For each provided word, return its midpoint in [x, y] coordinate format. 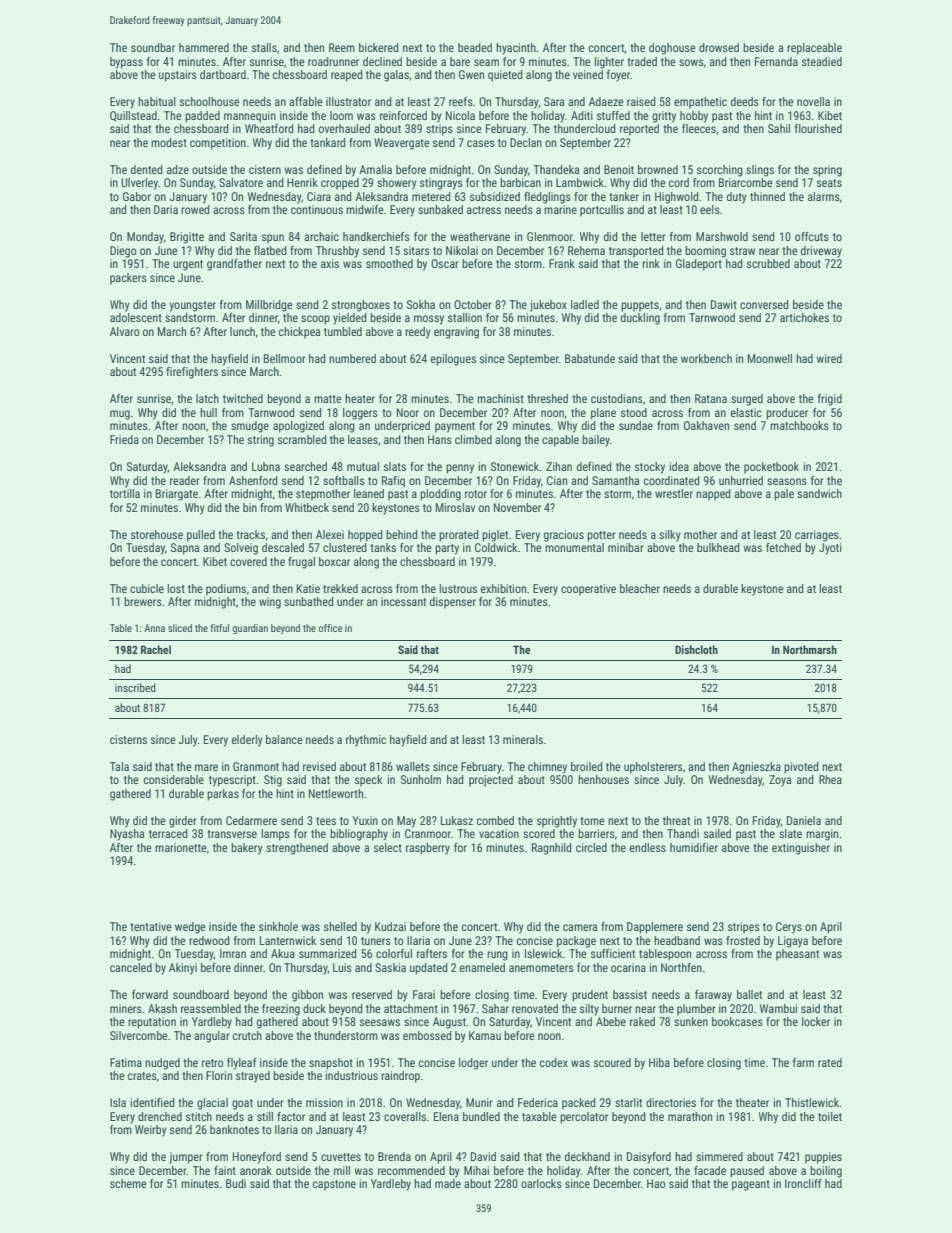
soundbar [153, 47]
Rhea [830, 779]
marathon [690, 1116]
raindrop [400, 1077]
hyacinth [516, 49]
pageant [751, 1185]
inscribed [135, 687]
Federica [538, 1102]
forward [150, 994]
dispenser [453, 603]
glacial [212, 1104]
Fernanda [776, 61]
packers [128, 279]
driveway [821, 252]
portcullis [602, 211]
